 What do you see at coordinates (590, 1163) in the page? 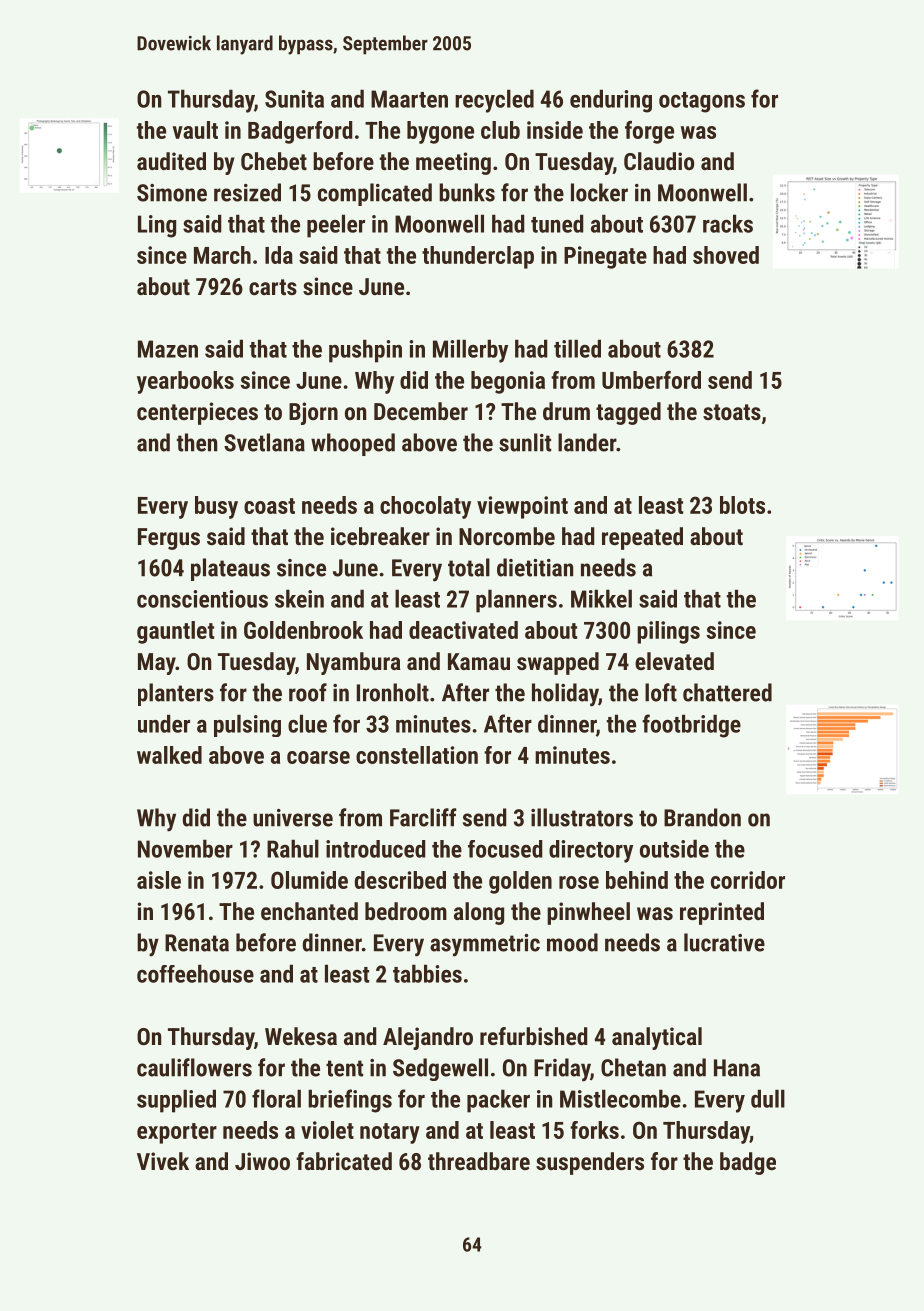
I see `suspenders` at bounding box center [590, 1163].
